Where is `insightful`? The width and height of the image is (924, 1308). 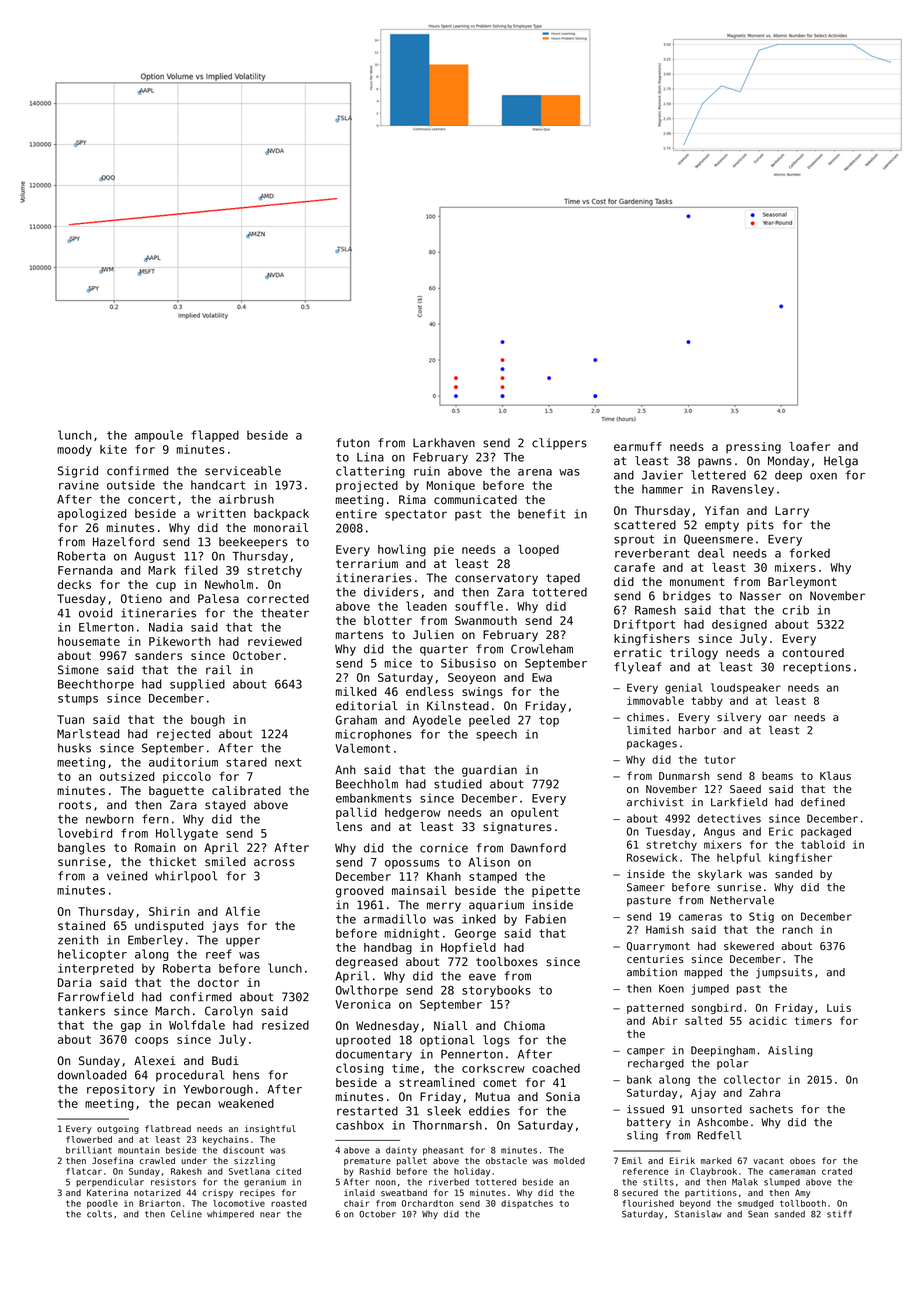 insightful is located at coordinates (270, 1129).
